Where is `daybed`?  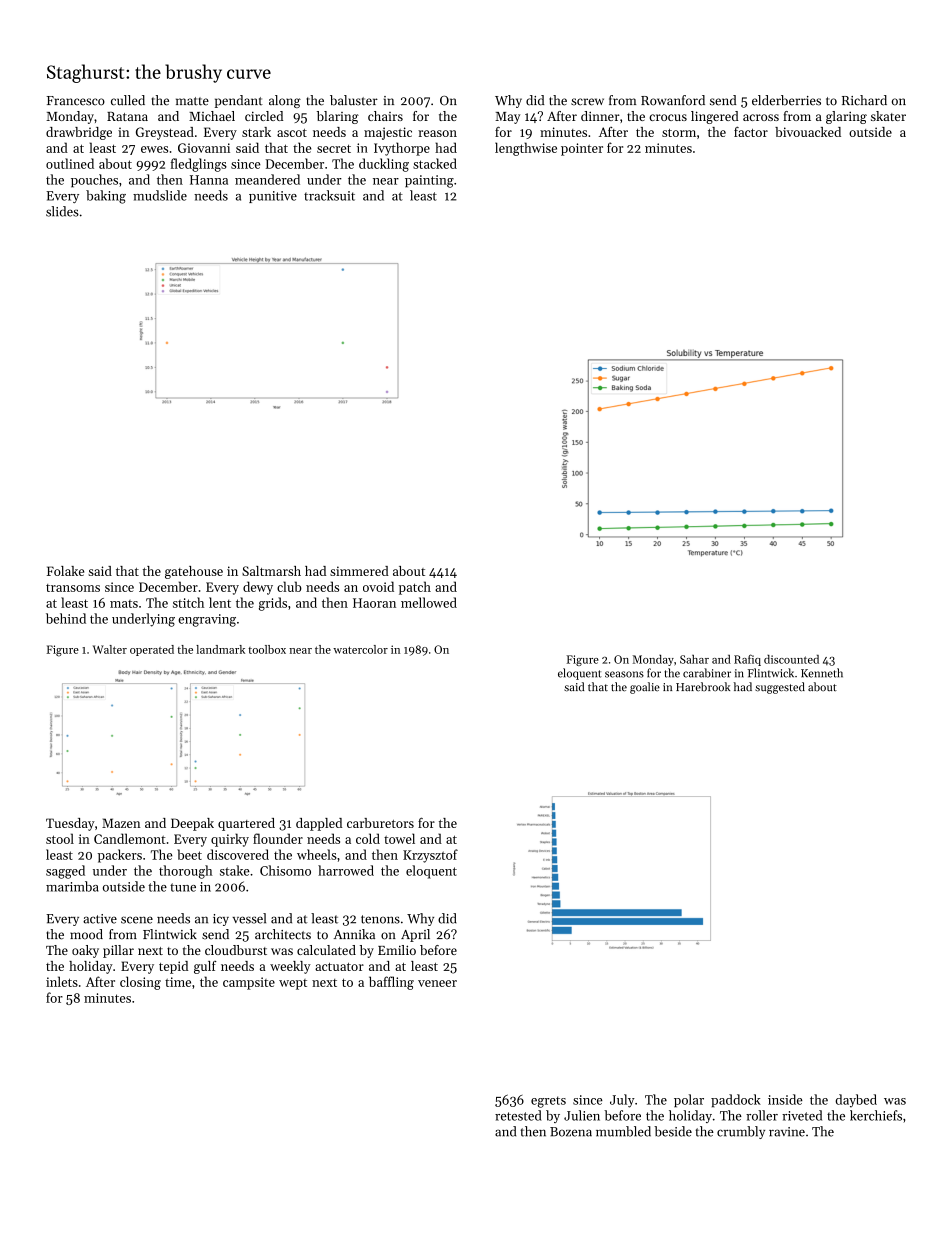 daybed is located at coordinates (856, 1101).
